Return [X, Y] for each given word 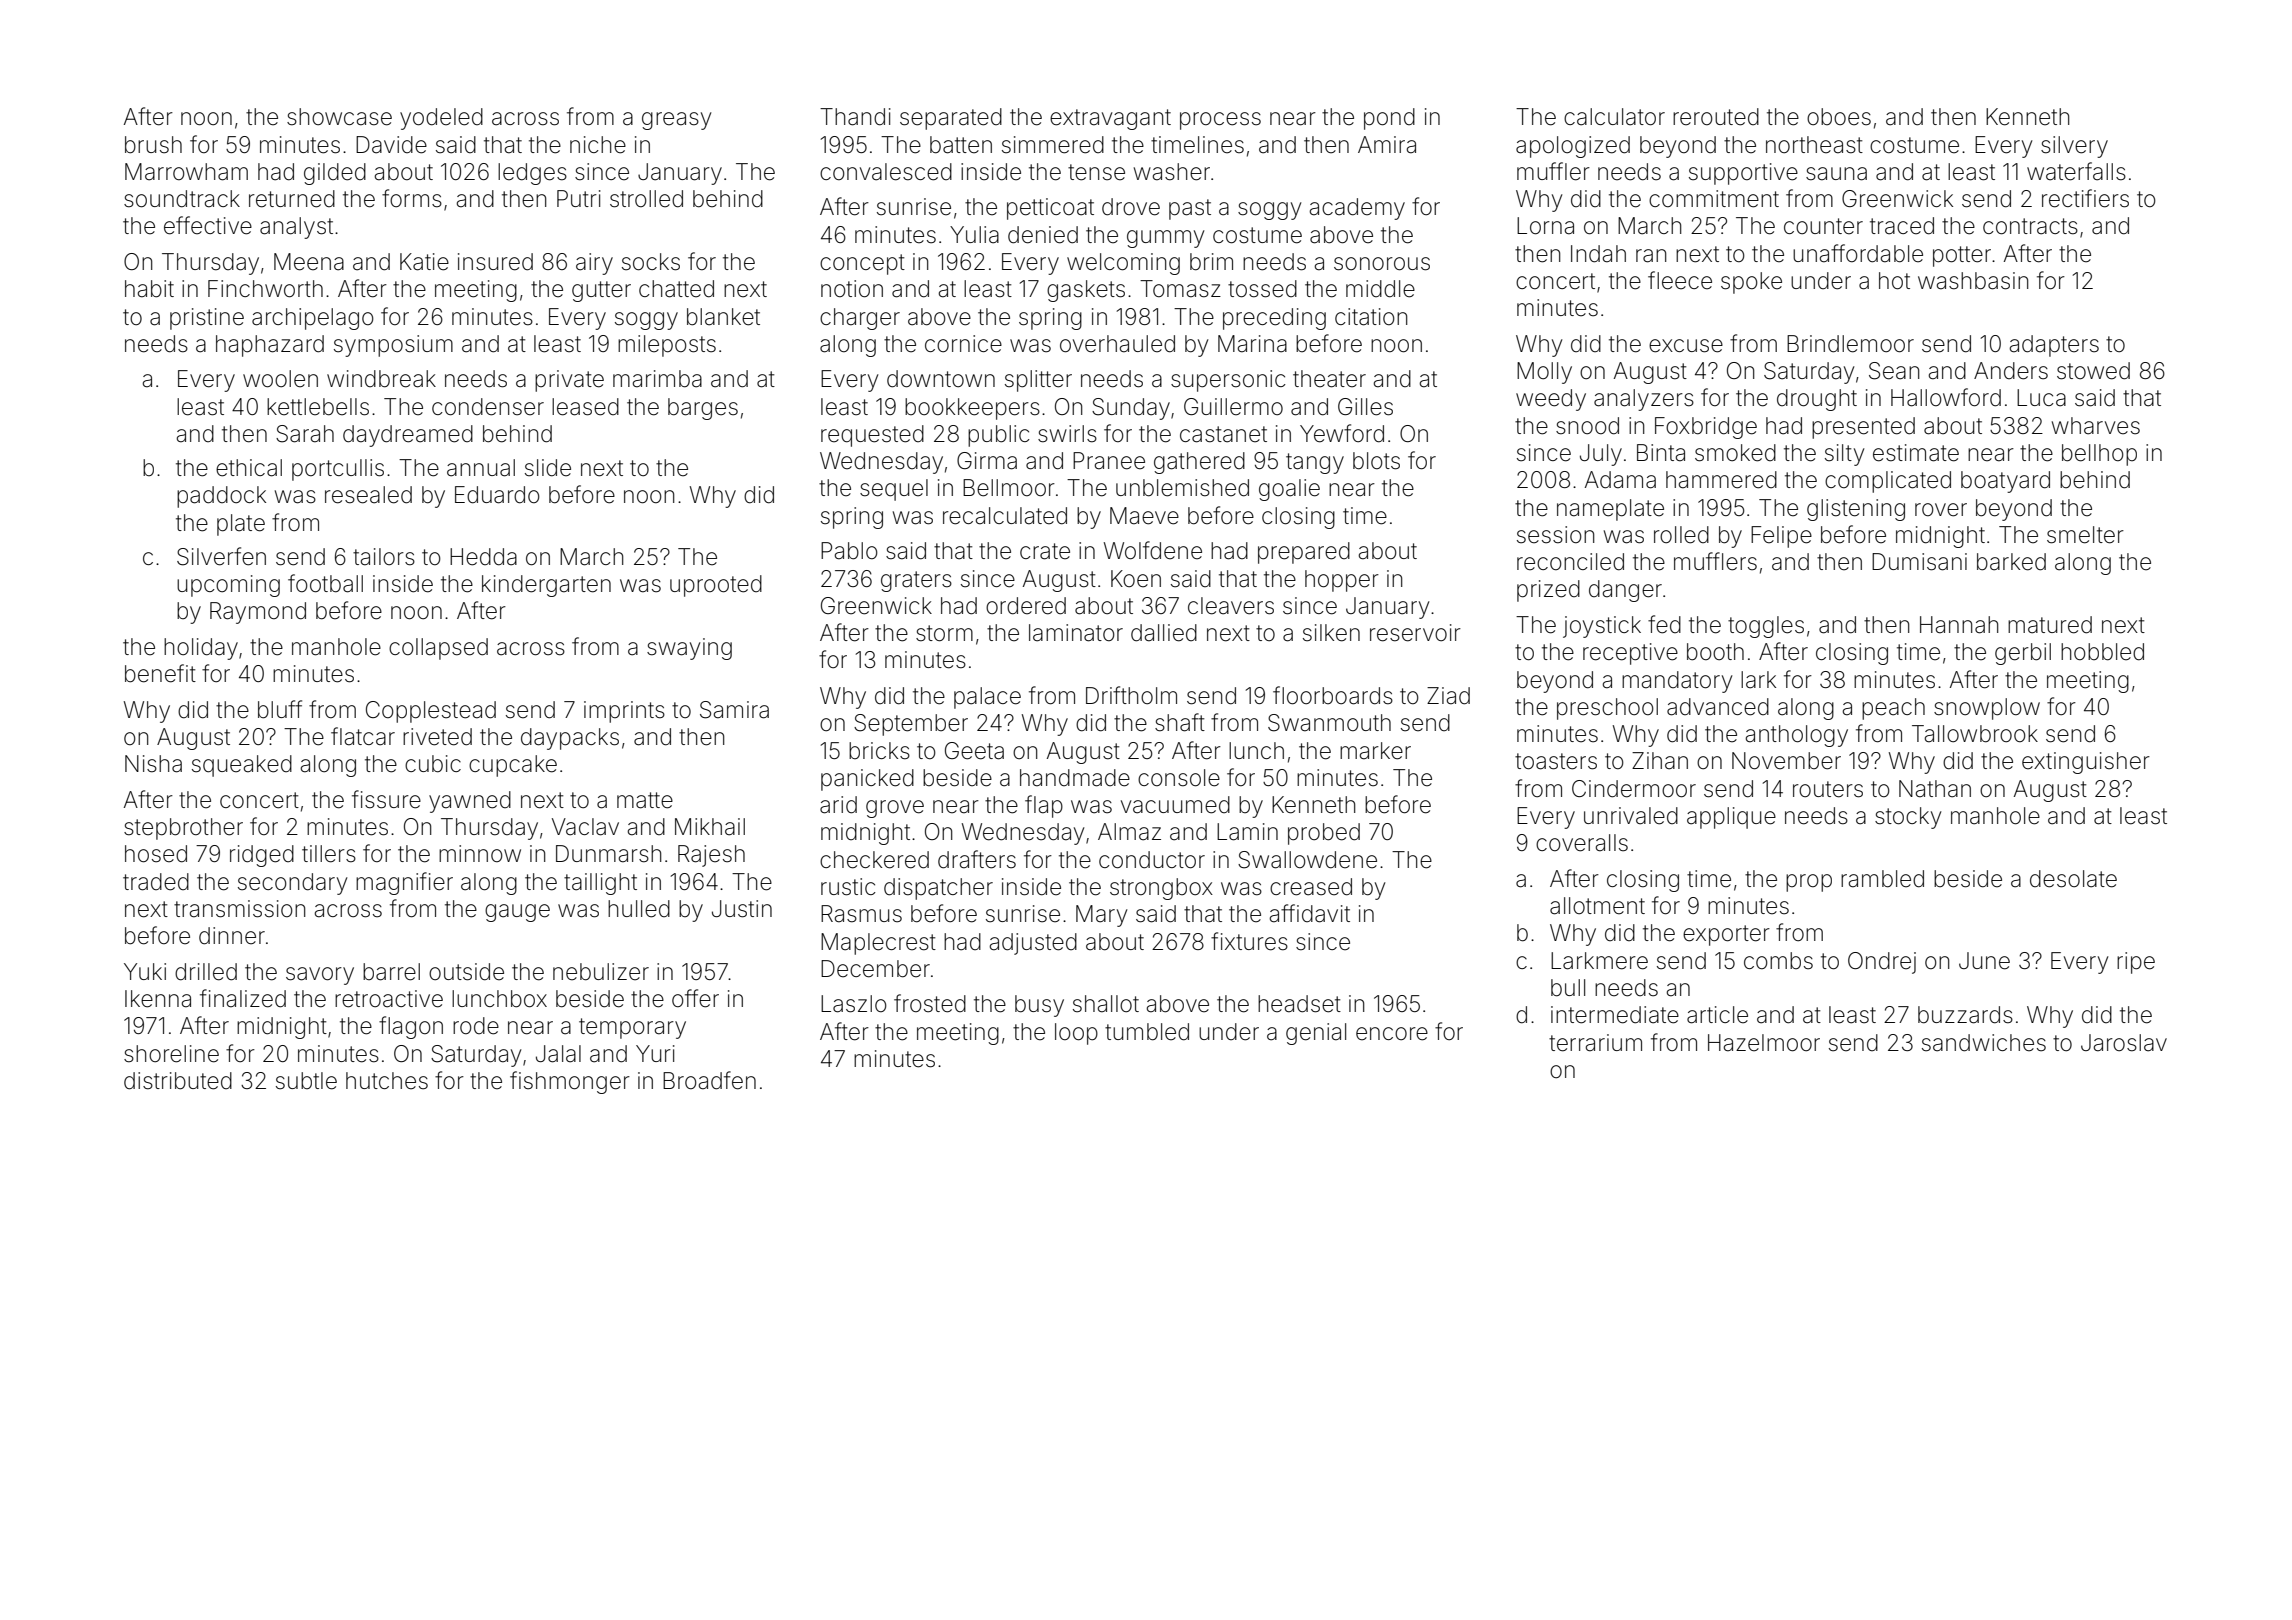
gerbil [2023, 654]
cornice [963, 344]
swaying [689, 649]
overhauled [1117, 344]
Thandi [855, 117]
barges [703, 409]
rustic [848, 887]
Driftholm [1131, 695]
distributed [178, 1081]
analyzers [1644, 400]
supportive [1743, 174]
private [569, 381]
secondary [292, 884]
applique [1731, 818]
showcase [339, 117]
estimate [1916, 453]
